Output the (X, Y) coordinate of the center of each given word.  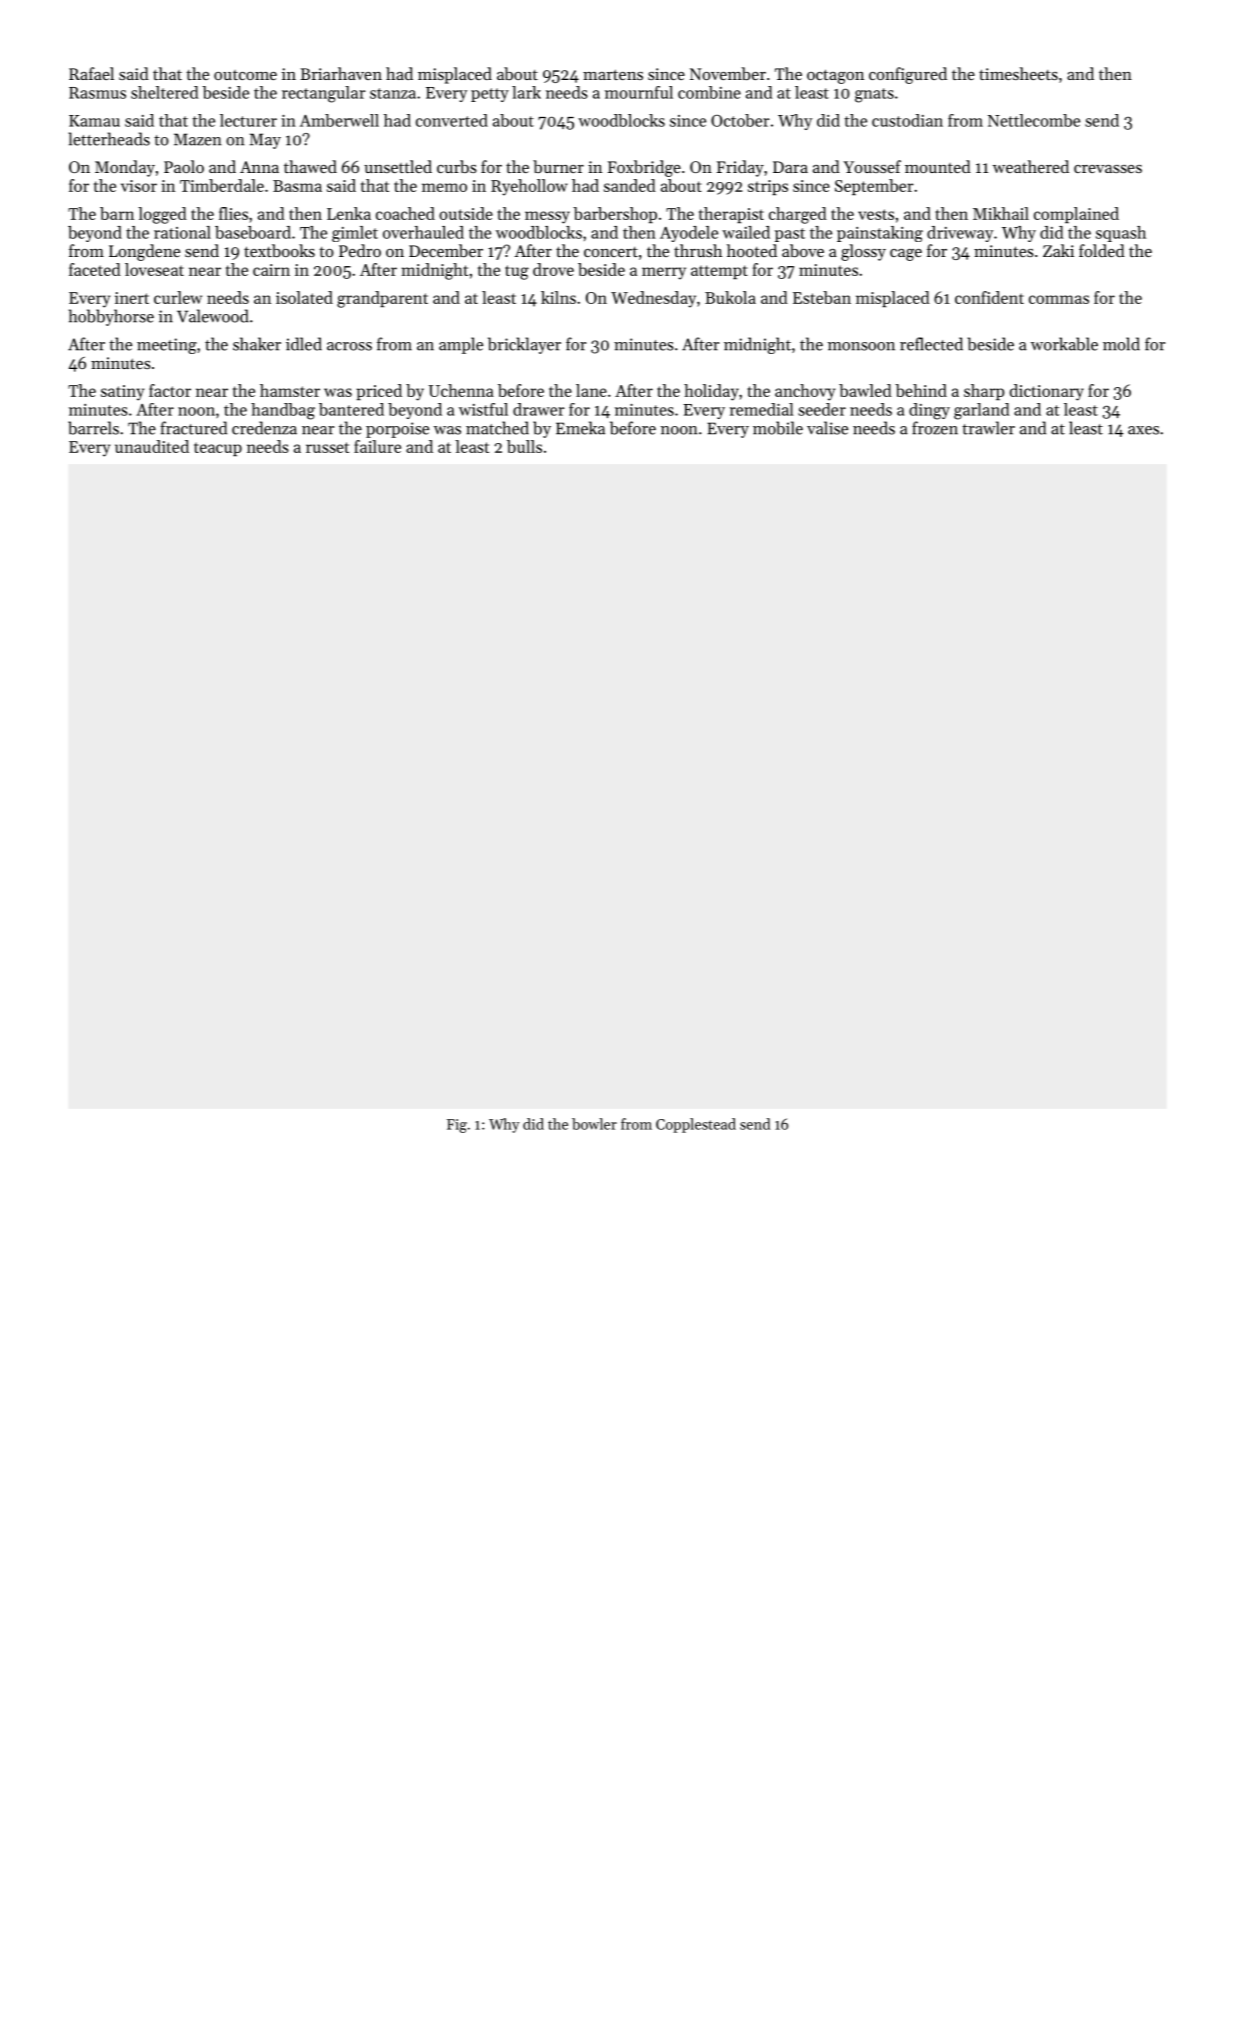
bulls (524, 446)
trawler (988, 428)
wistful (483, 409)
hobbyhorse (111, 317)
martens (613, 74)
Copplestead (696, 1125)
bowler (594, 1124)
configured (908, 75)
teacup (218, 449)
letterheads (109, 139)
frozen (935, 428)
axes (1143, 430)
